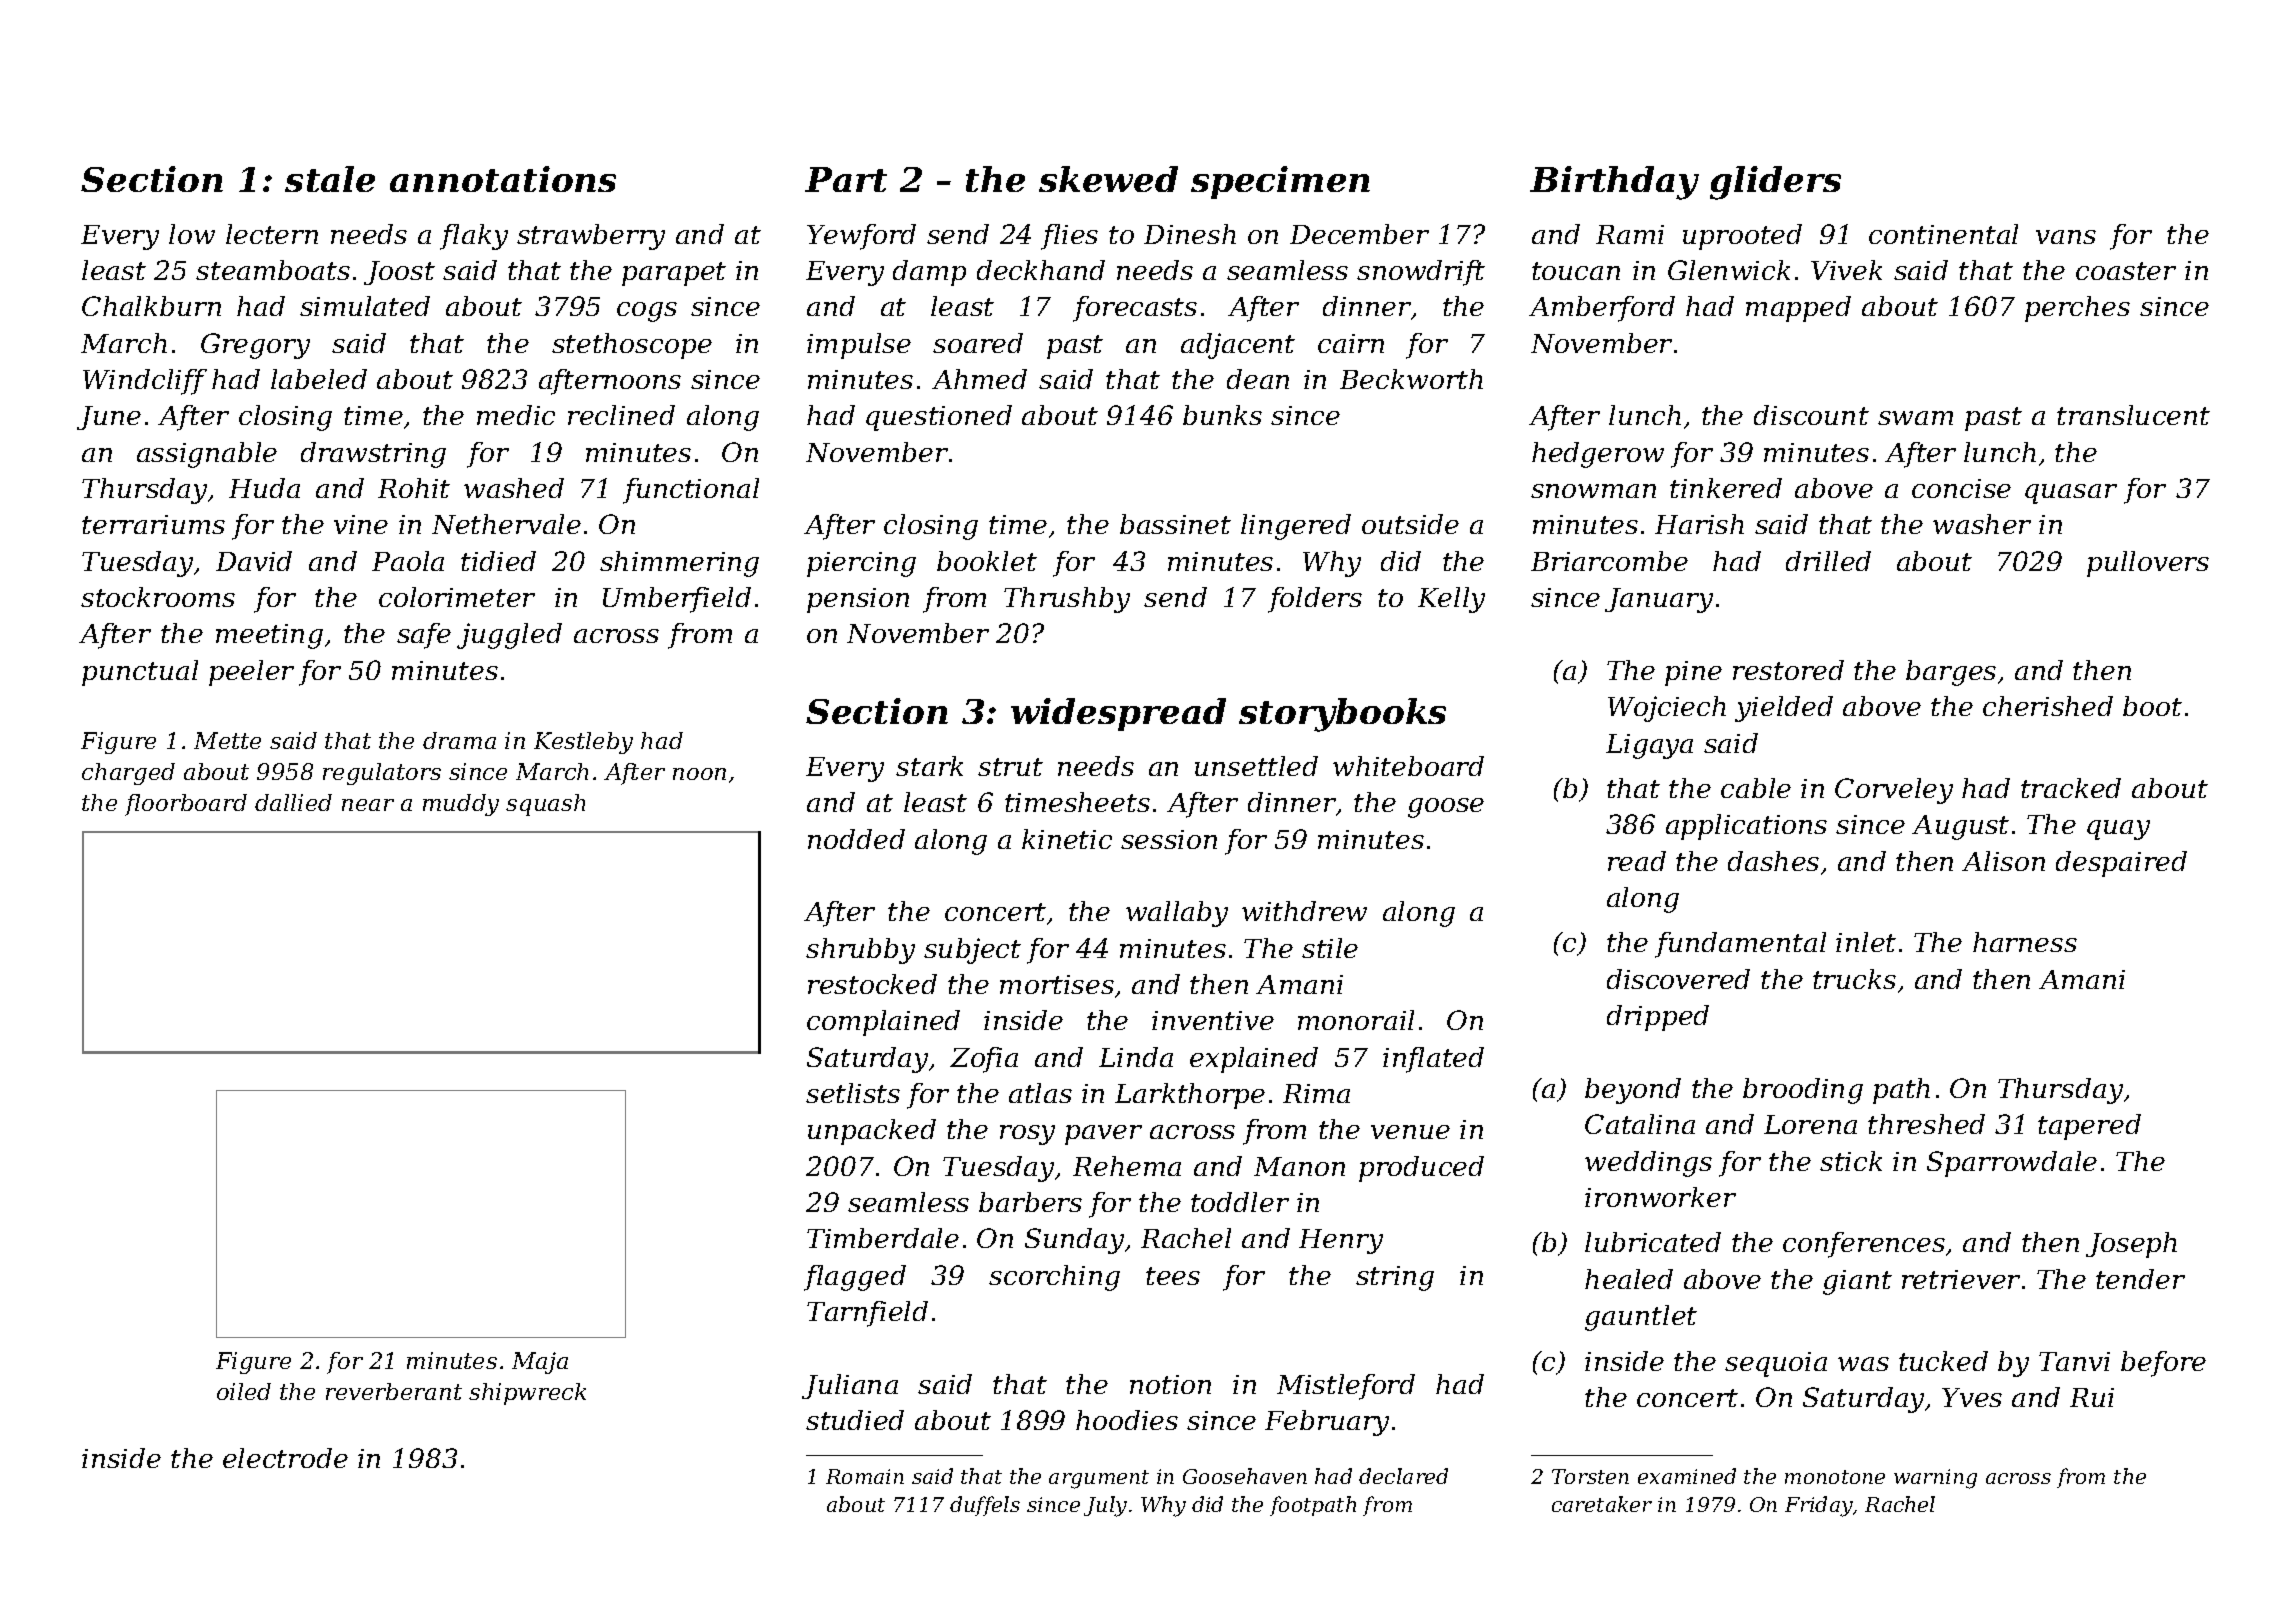  Describe the element at coordinates (285, 1458) in the screenshot. I see `electrode` at that location.
